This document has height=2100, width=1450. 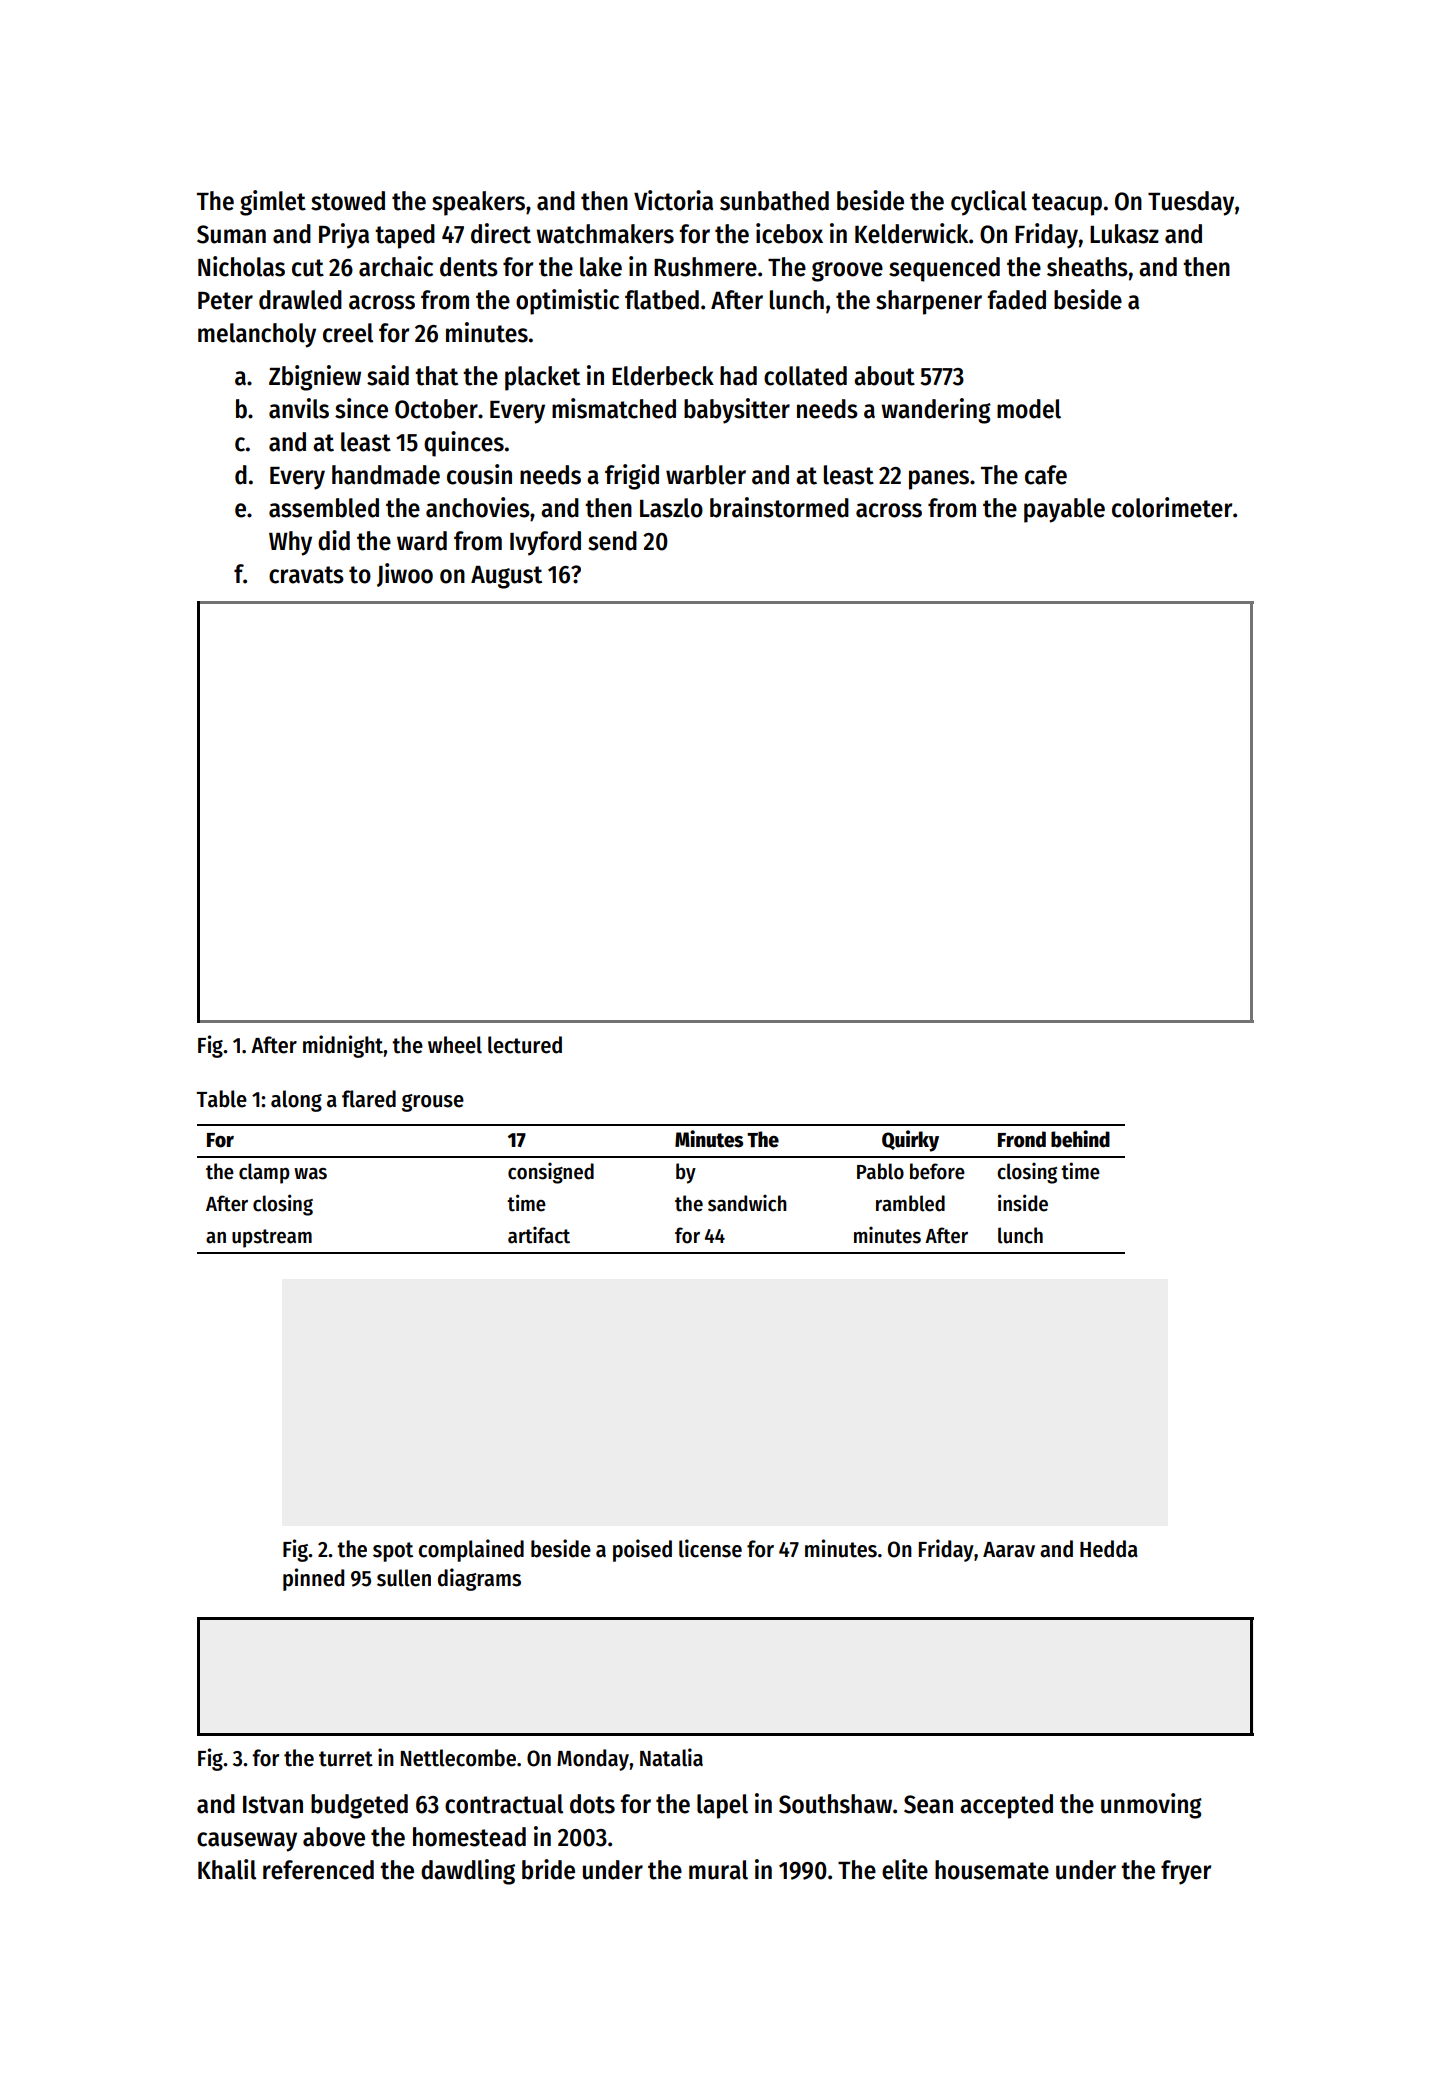 What do you see at coordinates (905, 1869) in the document?
I see `elite` at bounding box center [905, 1869].
